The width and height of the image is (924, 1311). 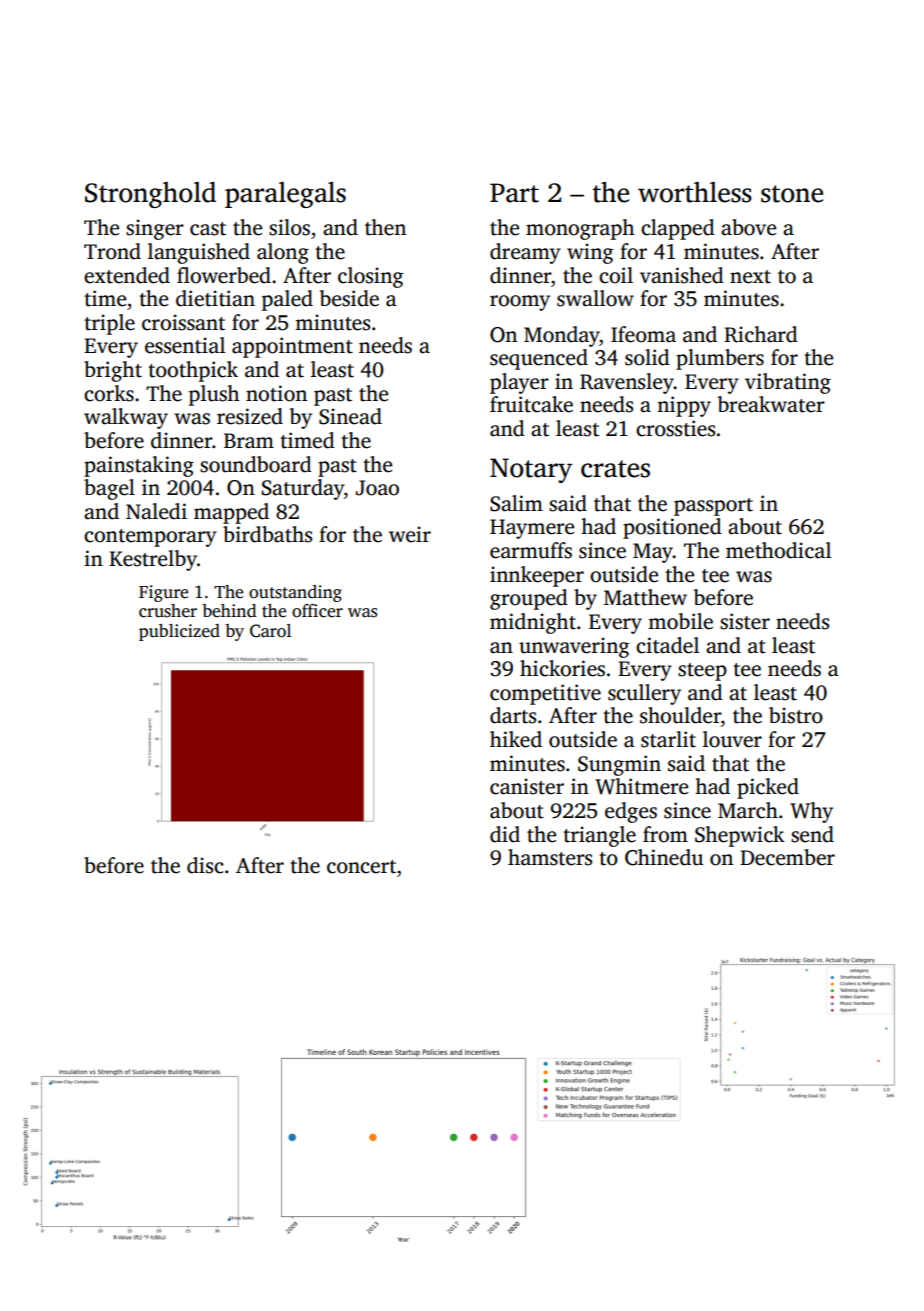 What do you see at coordinates (520, 303) in the image?
I see `roomy` at bounding box center [520, 303].
